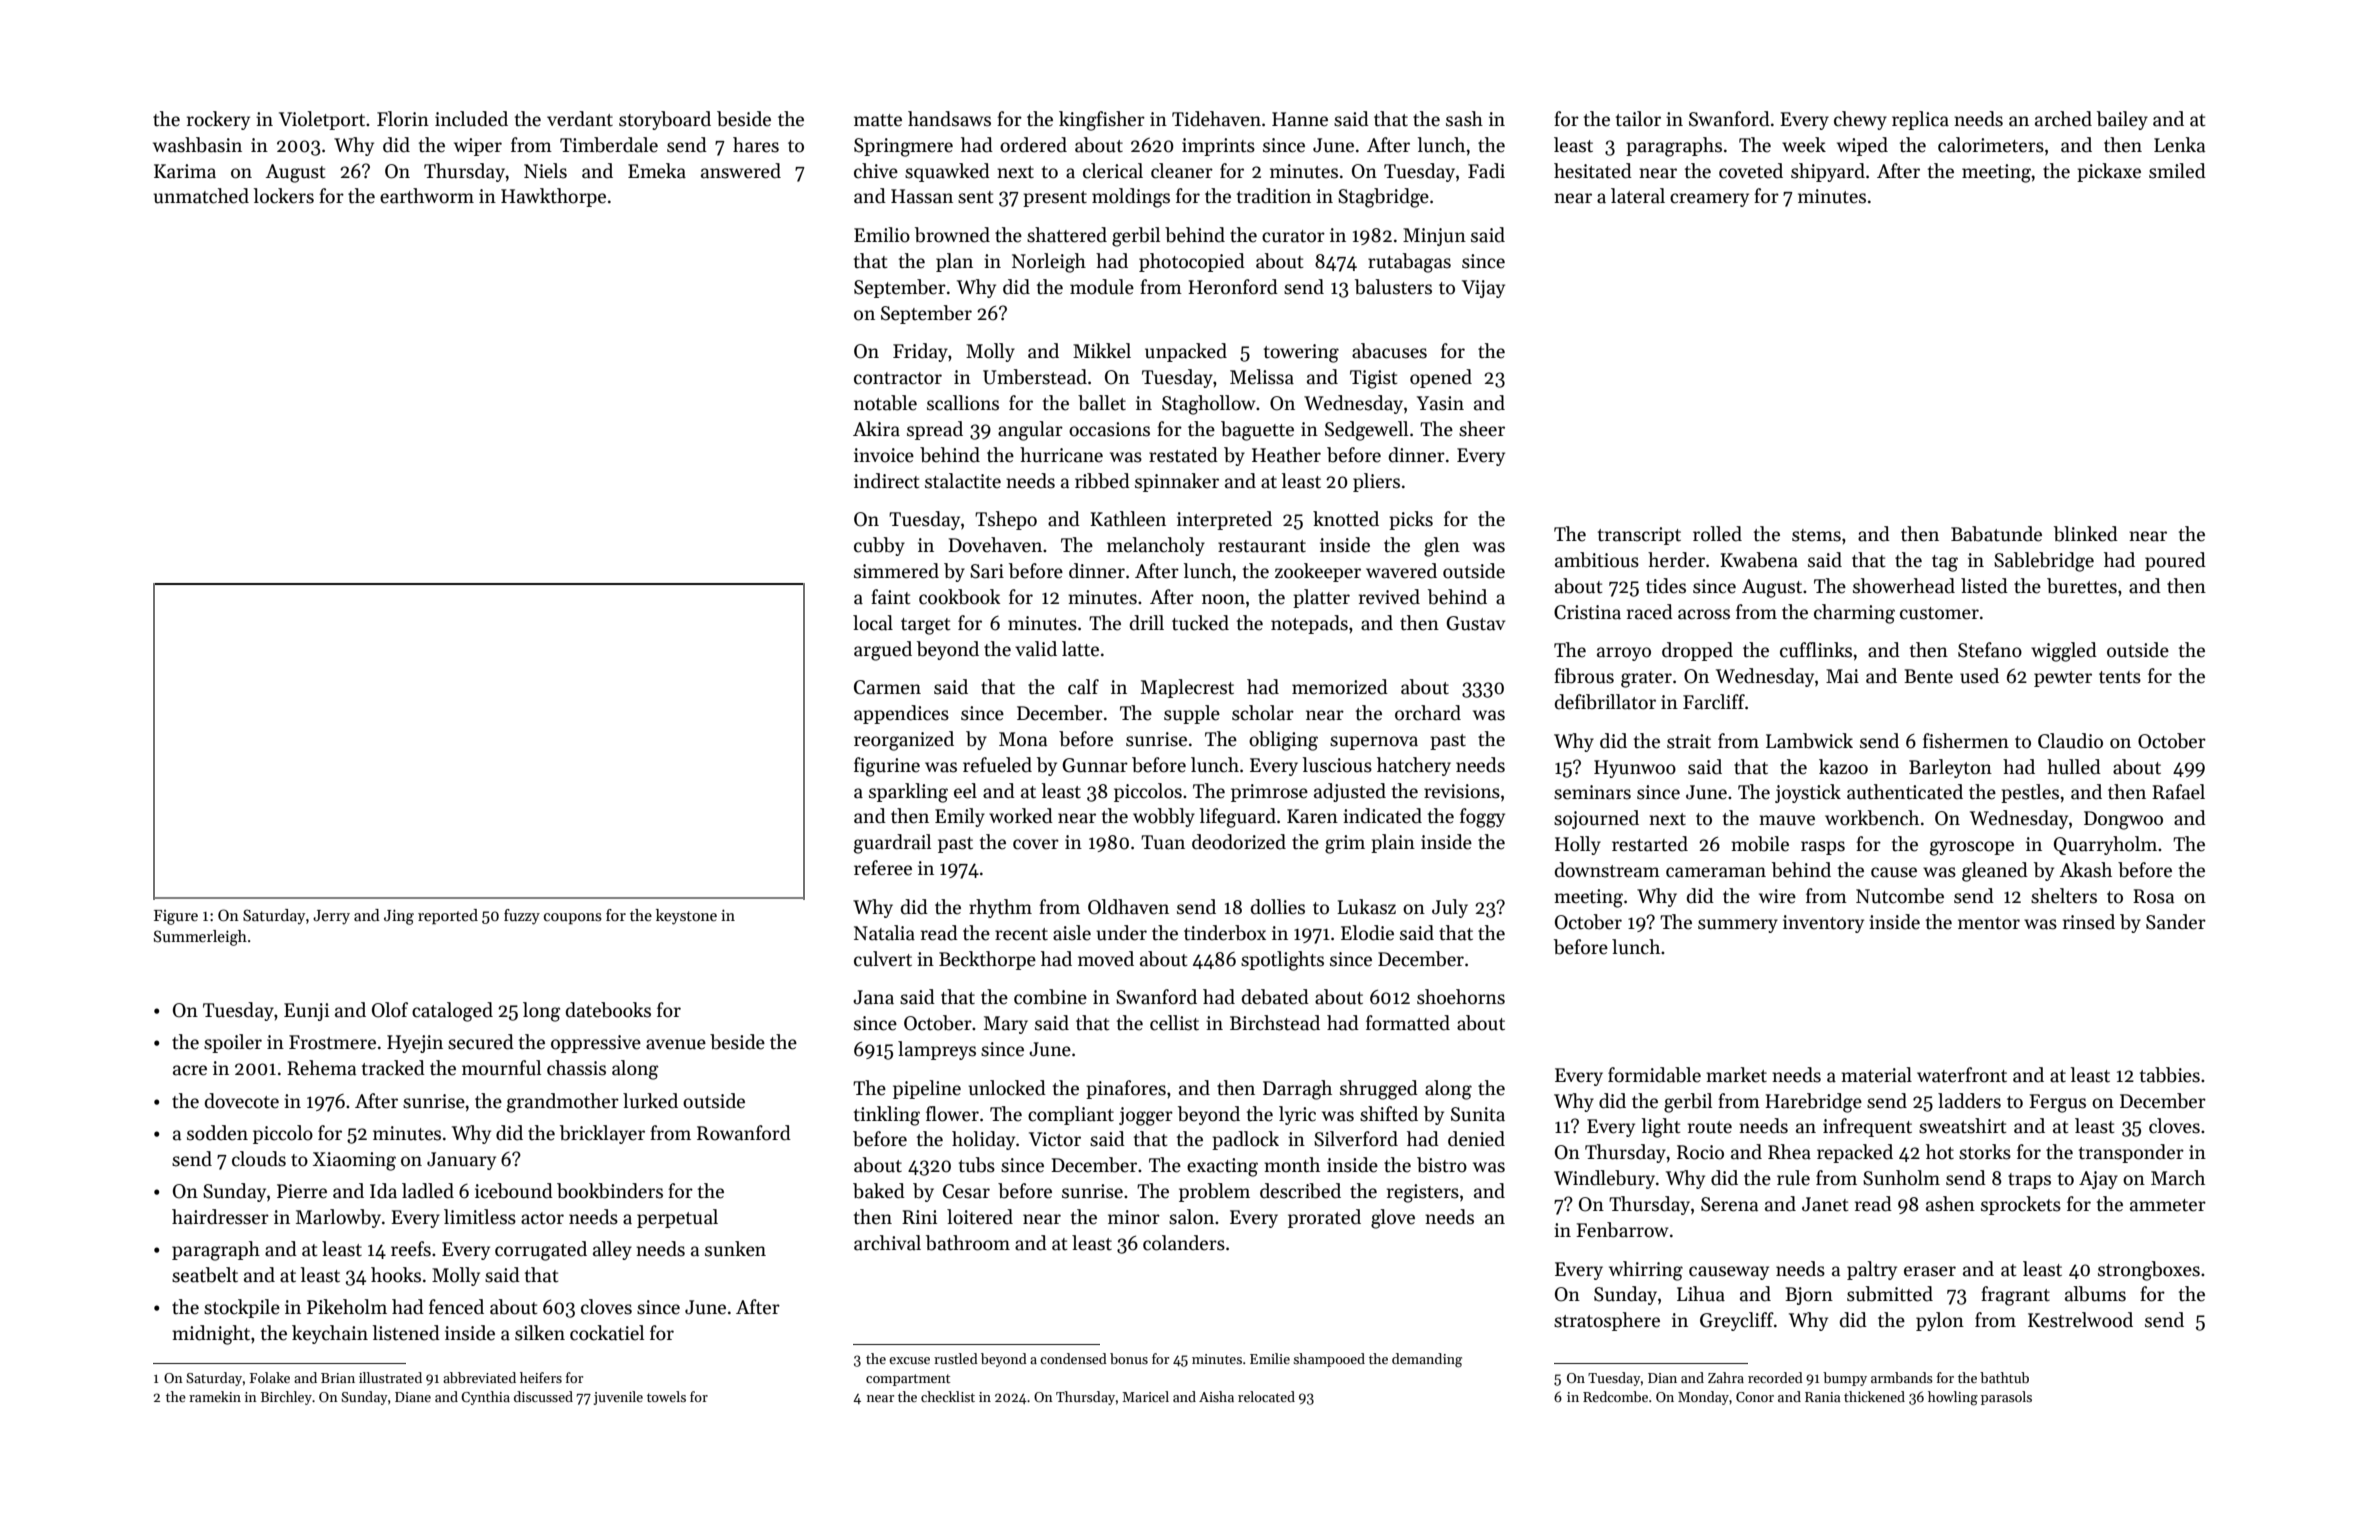  Describe the element at coordinates (1049, 263) in the page. I see `Norleigh` at that location.
